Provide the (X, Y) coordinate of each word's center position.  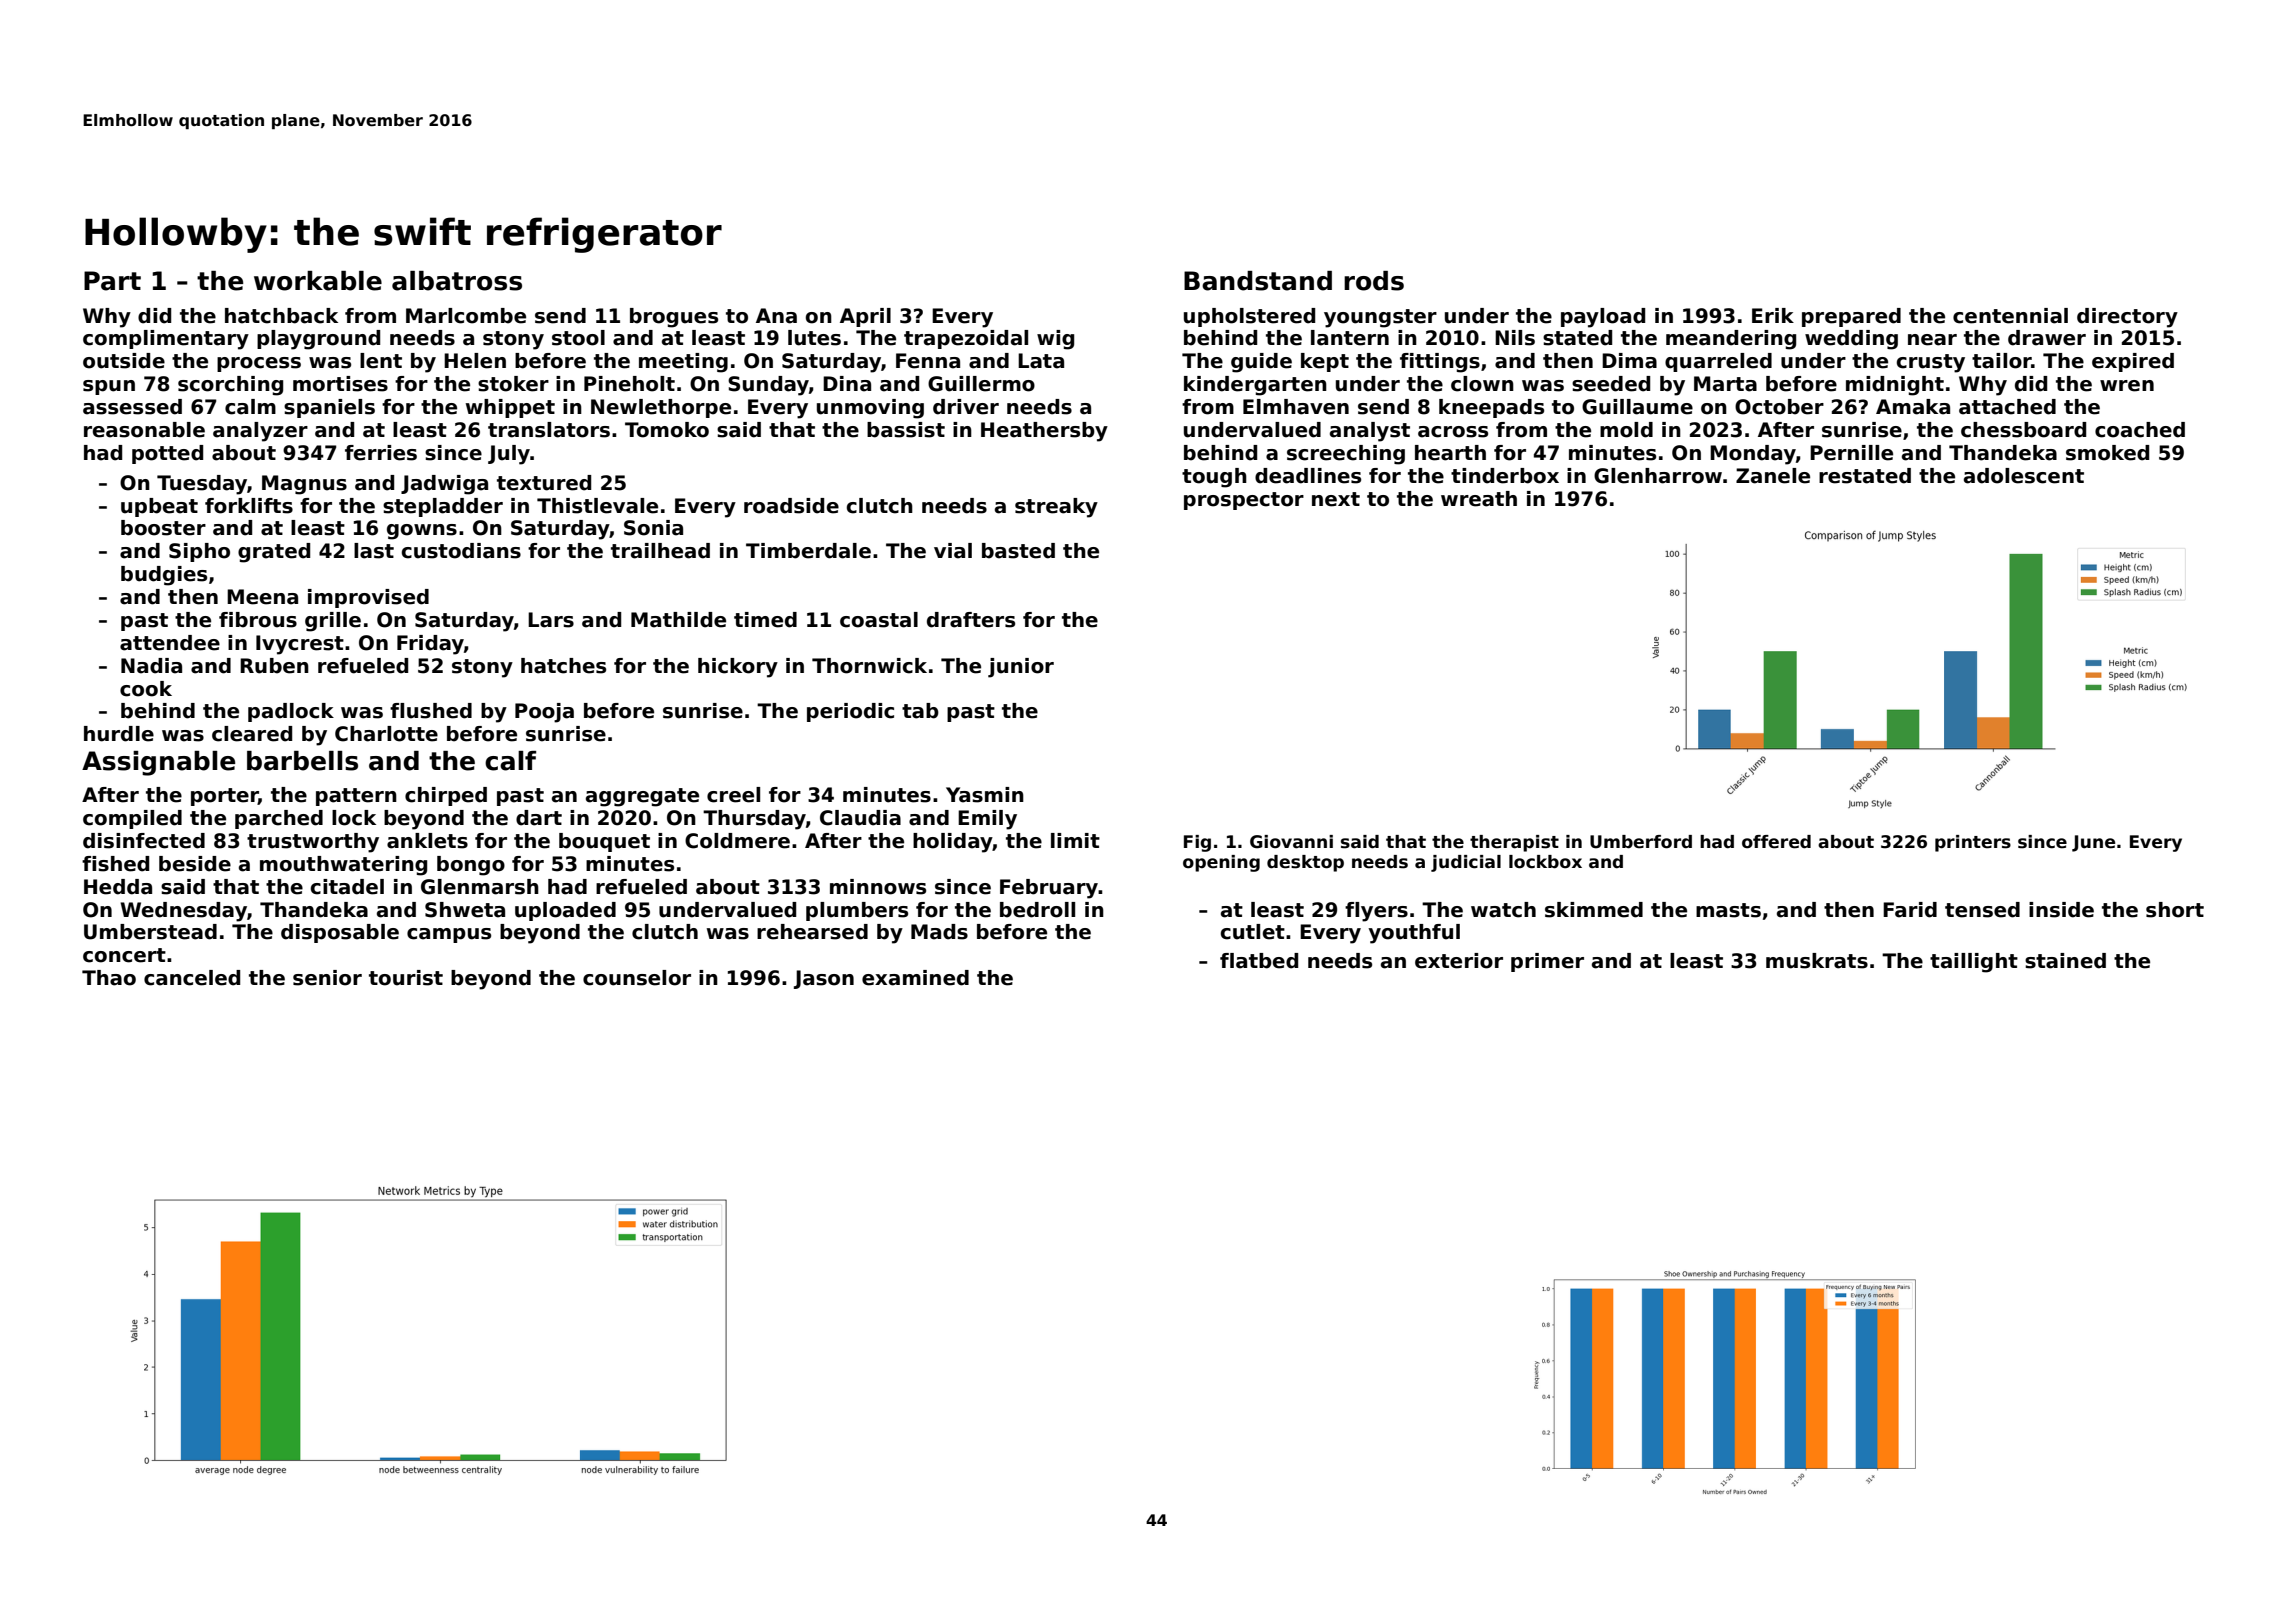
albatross (457, 281)
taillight (1974, 963)
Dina (847, 384)
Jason (824, 979)
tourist (406, 978)
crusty (1931, 363)
